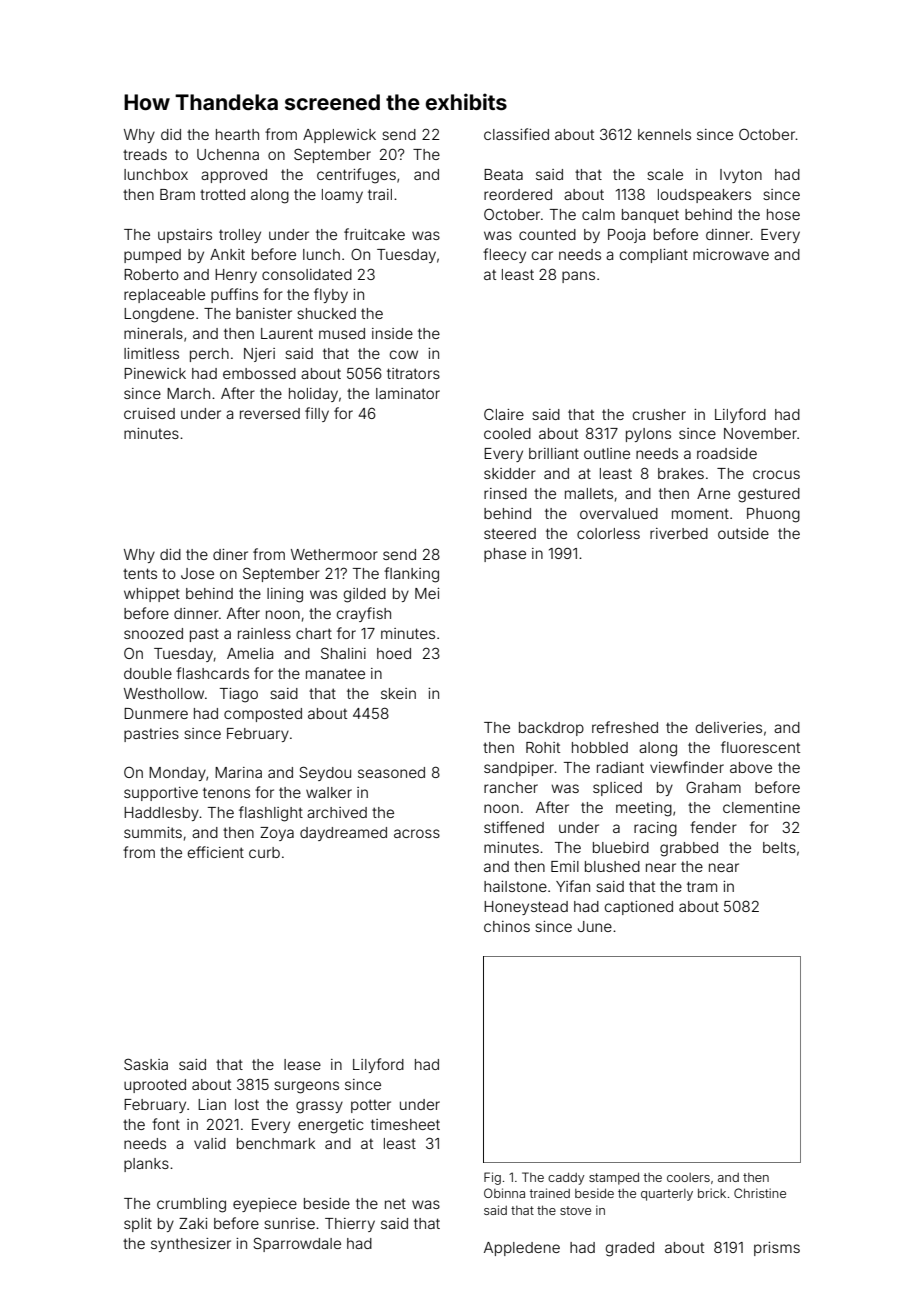 The image size is (924, 1314). What do you see at coordinates (152, 256) in the screenshot?
I see `pumped` at bounding box center [152, 256].
